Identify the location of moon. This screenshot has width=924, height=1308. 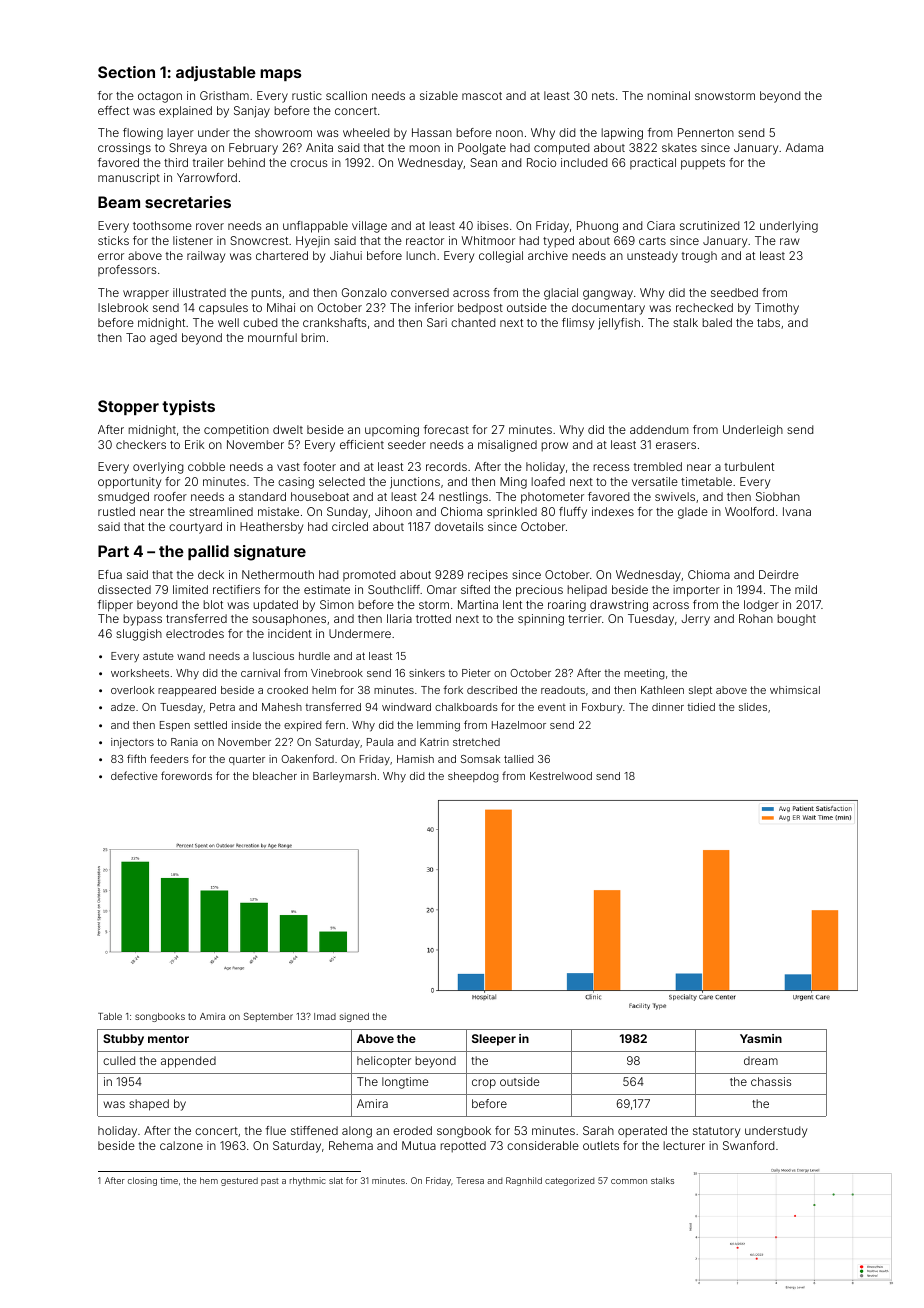
(424, 148).
